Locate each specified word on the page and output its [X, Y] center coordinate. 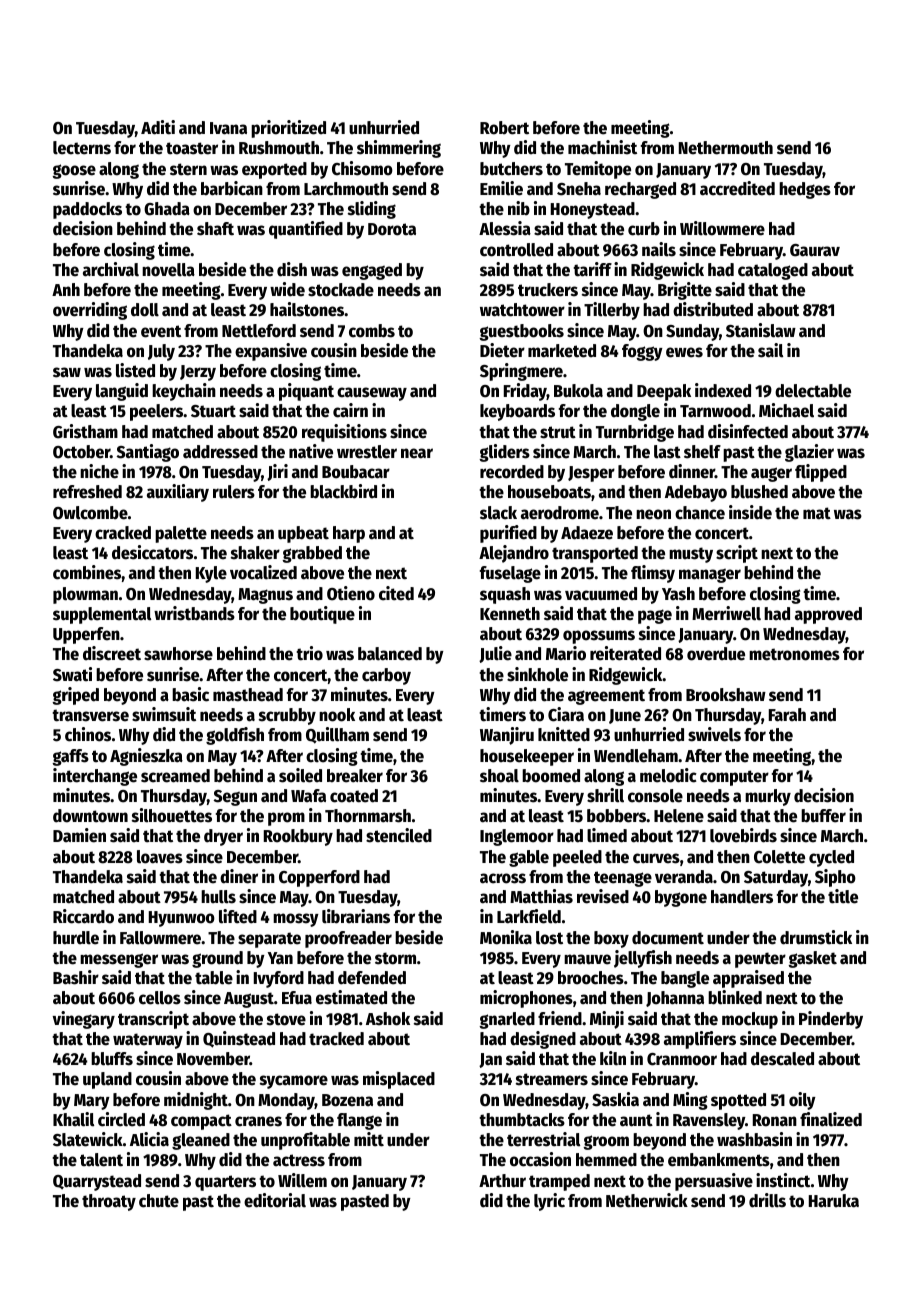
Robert [504, 128]
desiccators [152, 552]
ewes [684, 352]
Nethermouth [726, 148]
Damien [79, 835]
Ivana [228, 128]
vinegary [84, 1020]
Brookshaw [726, 695]
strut [558, 432]
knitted [564, 734]
